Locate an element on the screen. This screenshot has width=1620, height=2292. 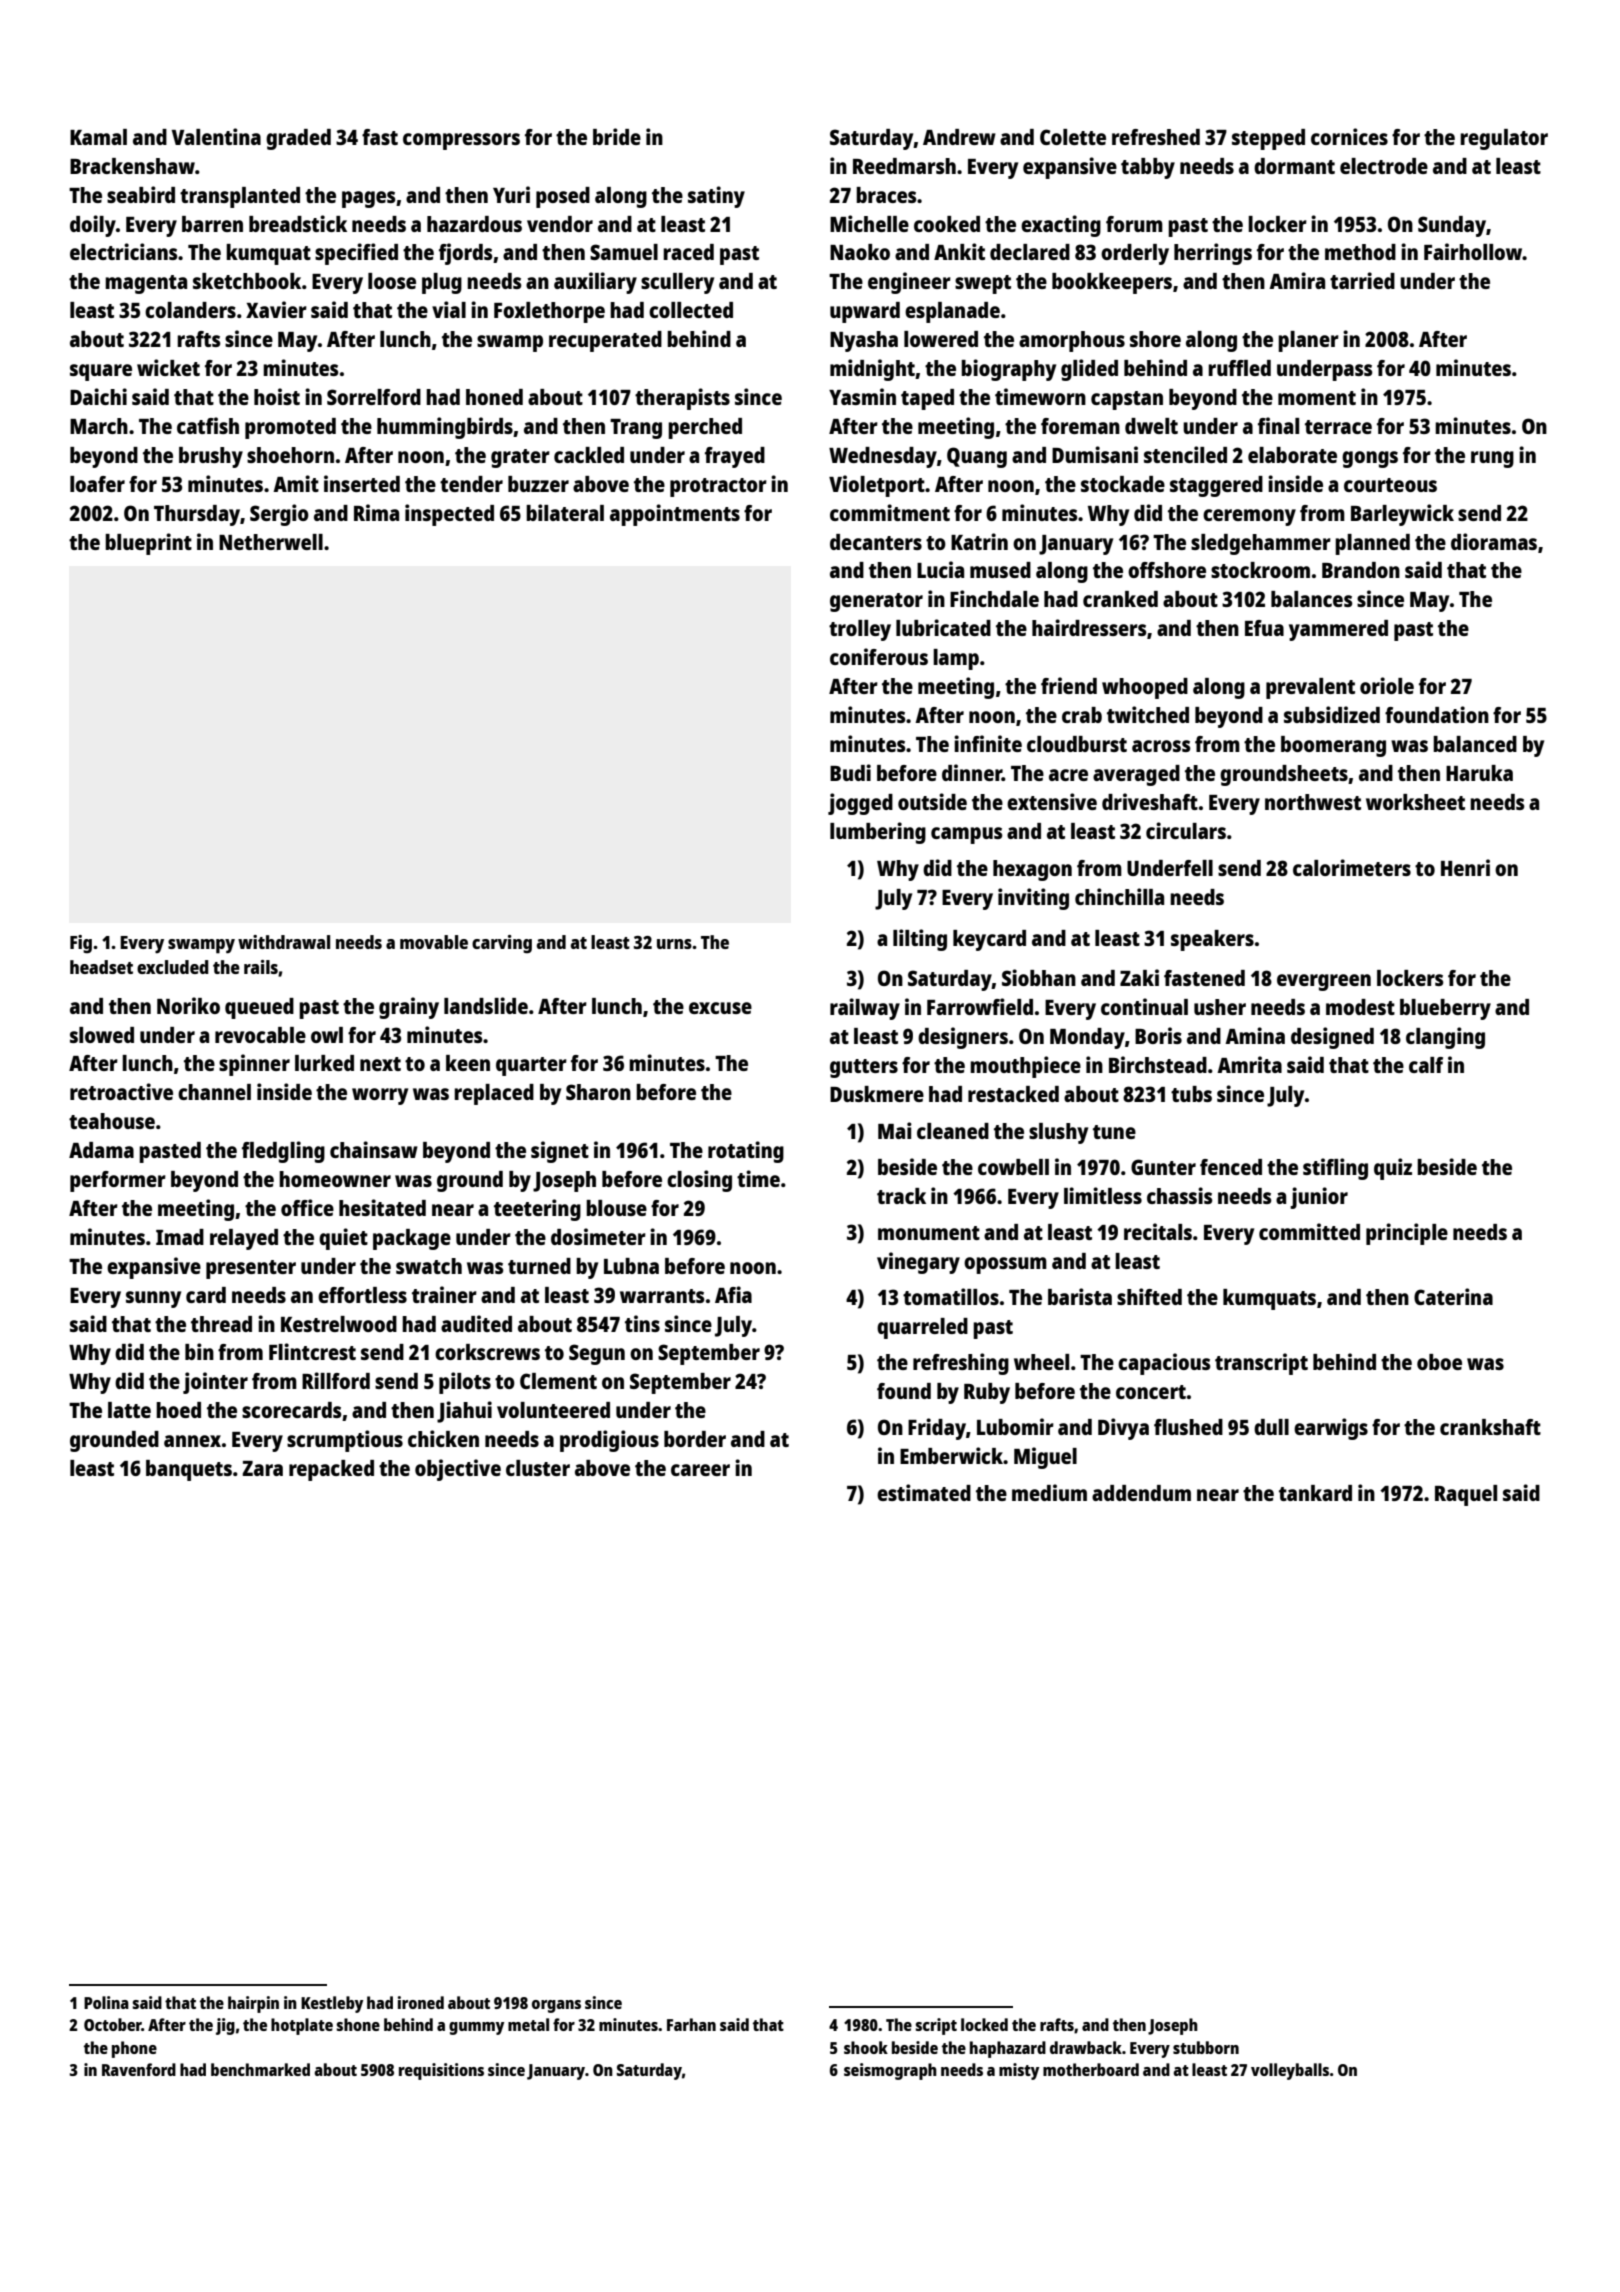
Valentina is located at coordinates (216, 136).
